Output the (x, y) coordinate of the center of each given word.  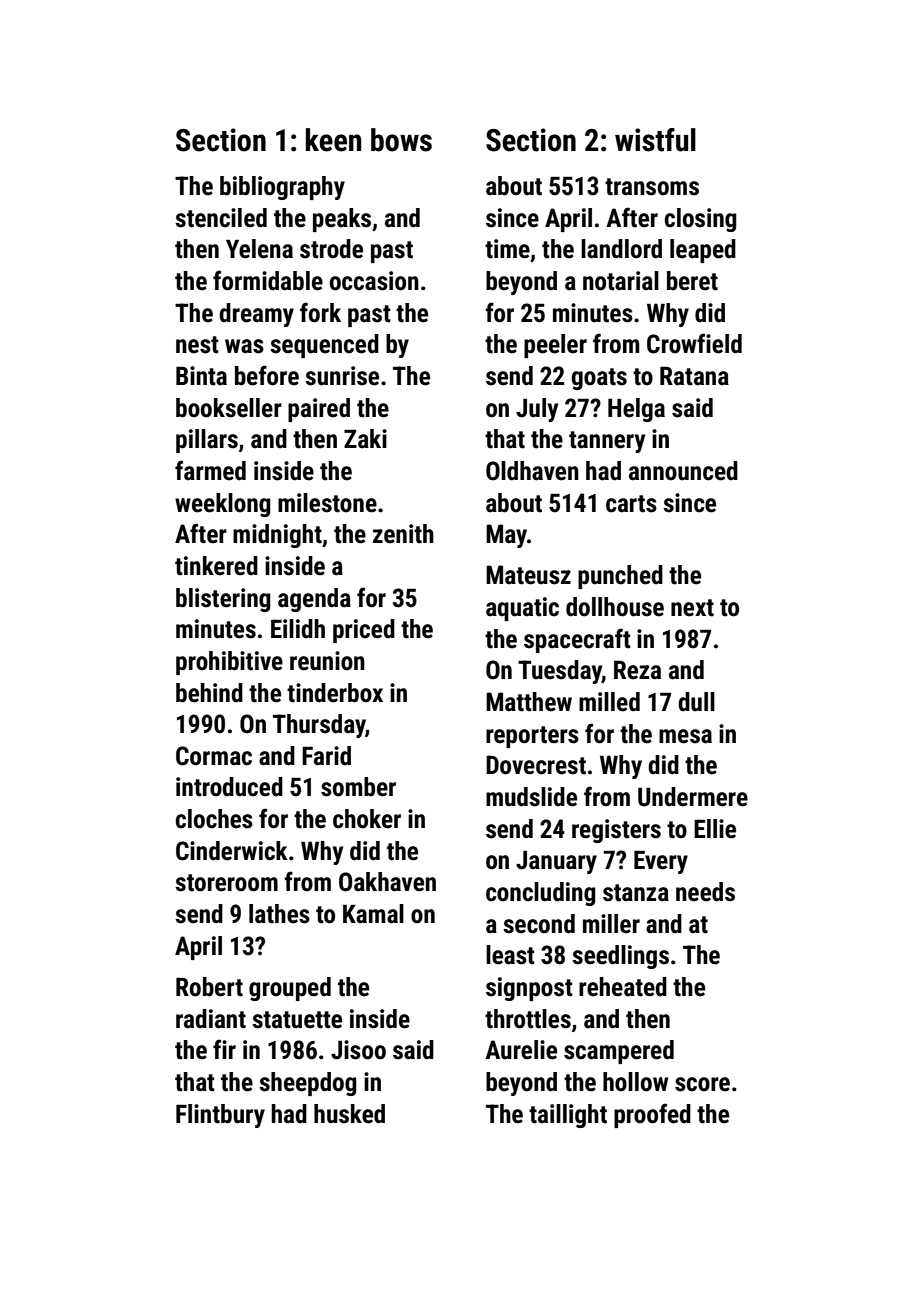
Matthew (529, 702)
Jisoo (358, 1050)
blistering (223, 600)
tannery (607, 442)
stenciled (221, 218)
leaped (703, 251)
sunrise (342, 376)
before (267, 375)
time (507, 249)
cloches (214, 819)
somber (358, 787)
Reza (637, 670)
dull (696, 702)
